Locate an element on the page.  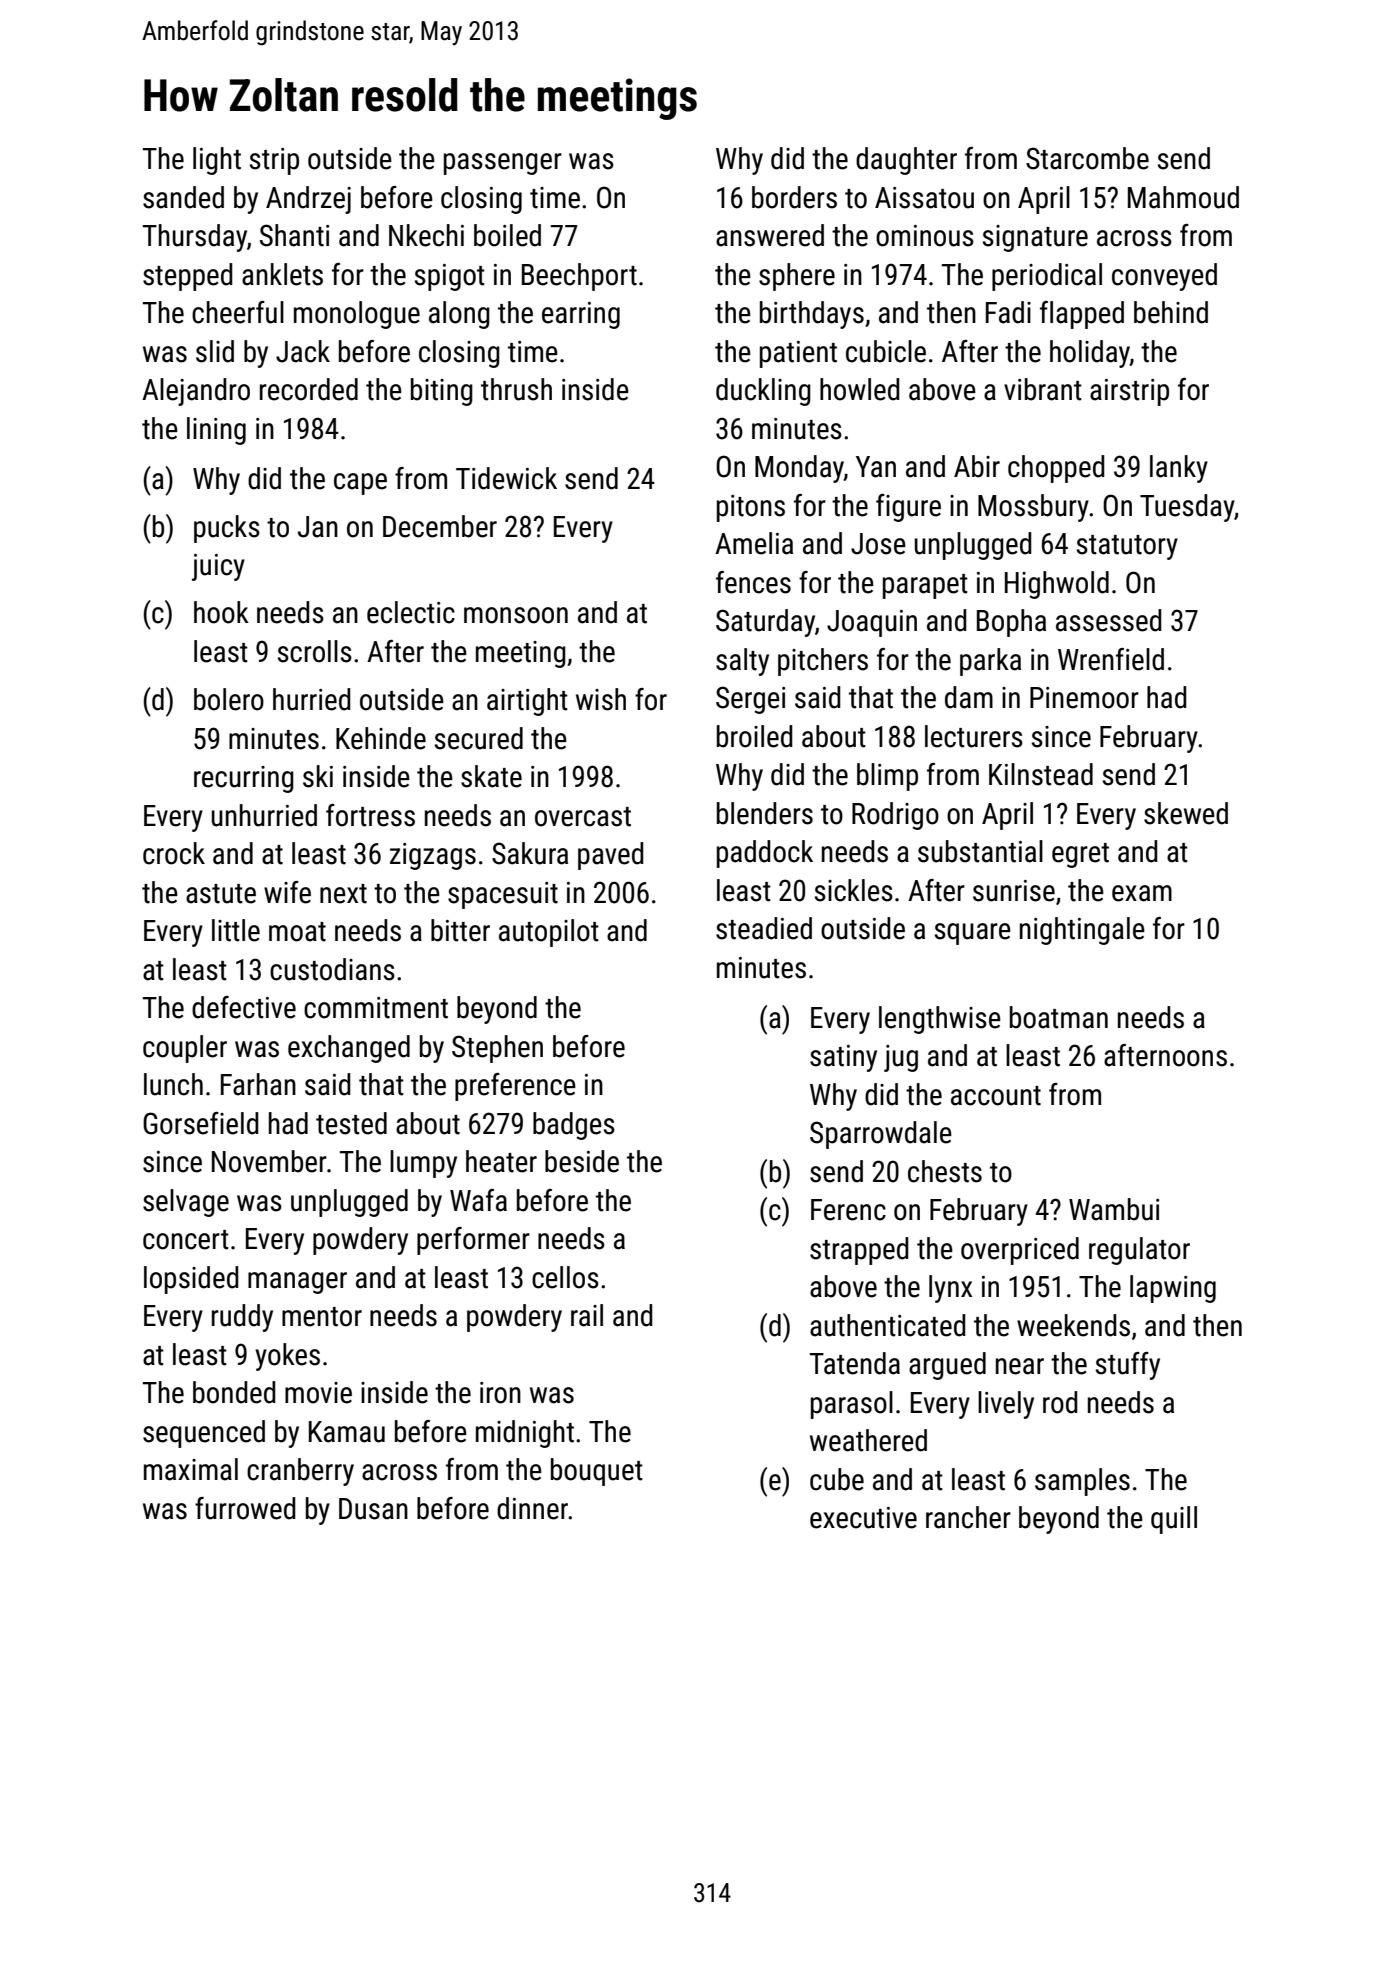
Shanti is located at coordinates (294, 235).
